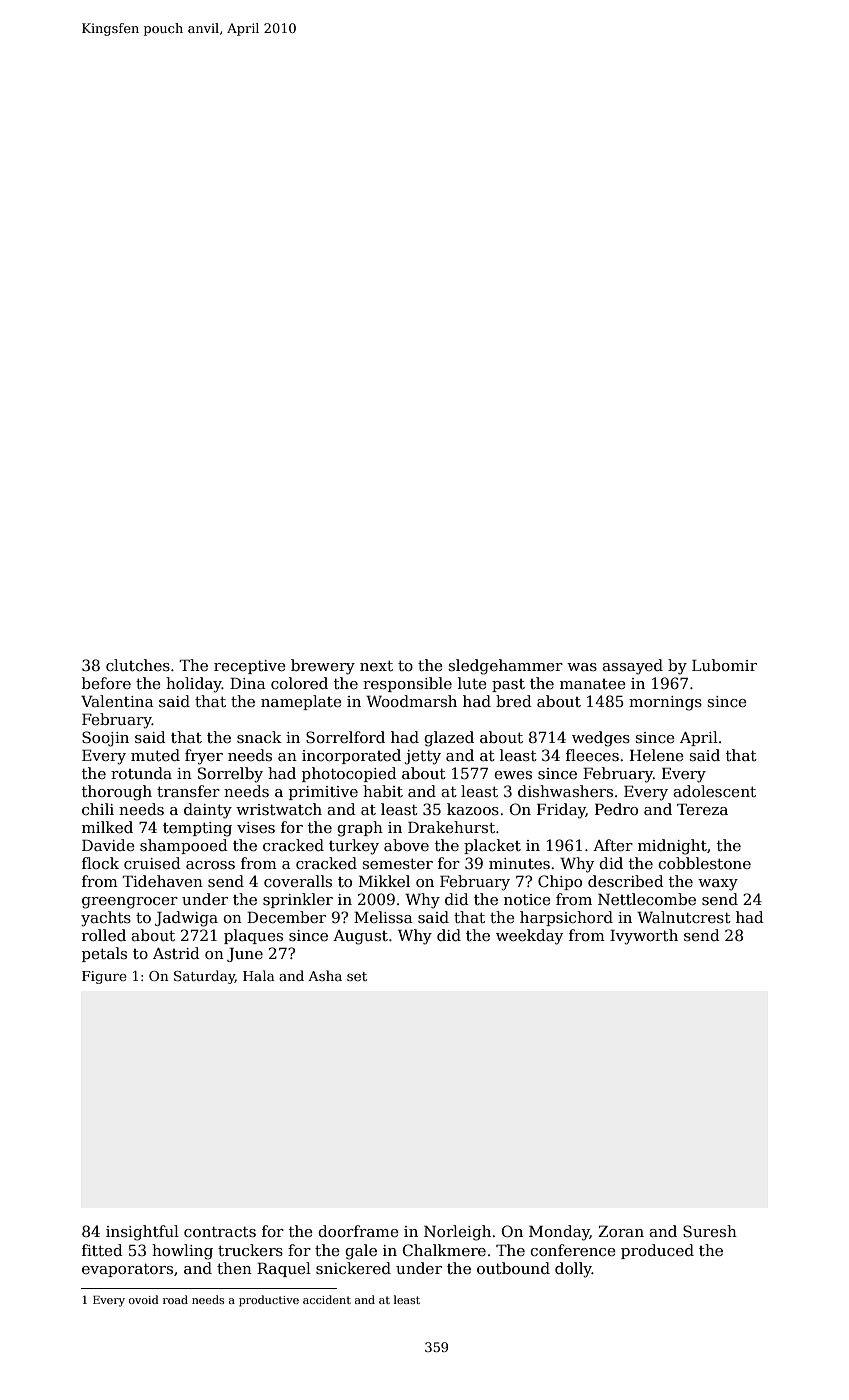  Describe the element at coordinates (644, 937) in the screenshot. I see `Ivyworth` at that location.
